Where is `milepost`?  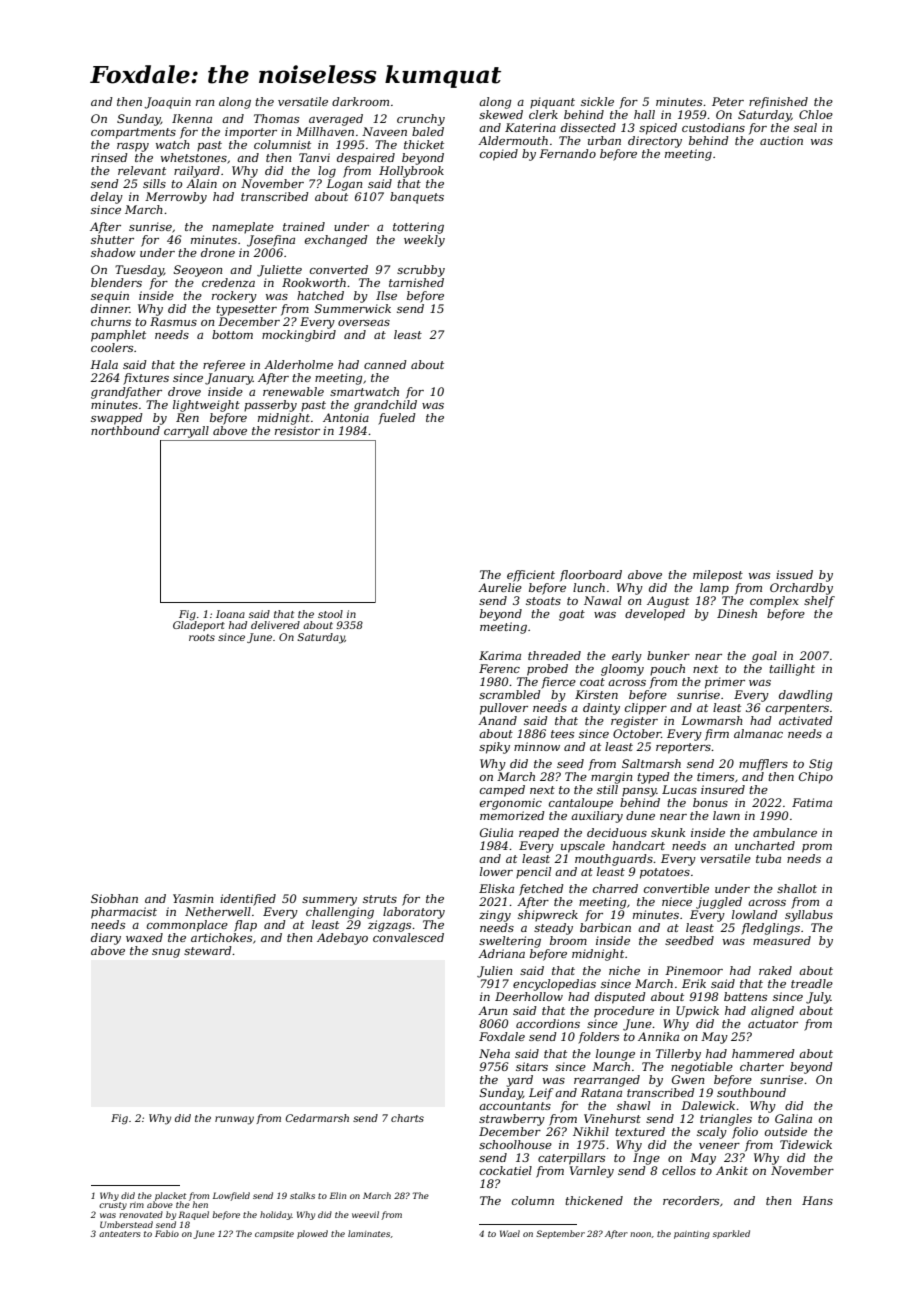 milepost is located at coordinates (718, 576).
